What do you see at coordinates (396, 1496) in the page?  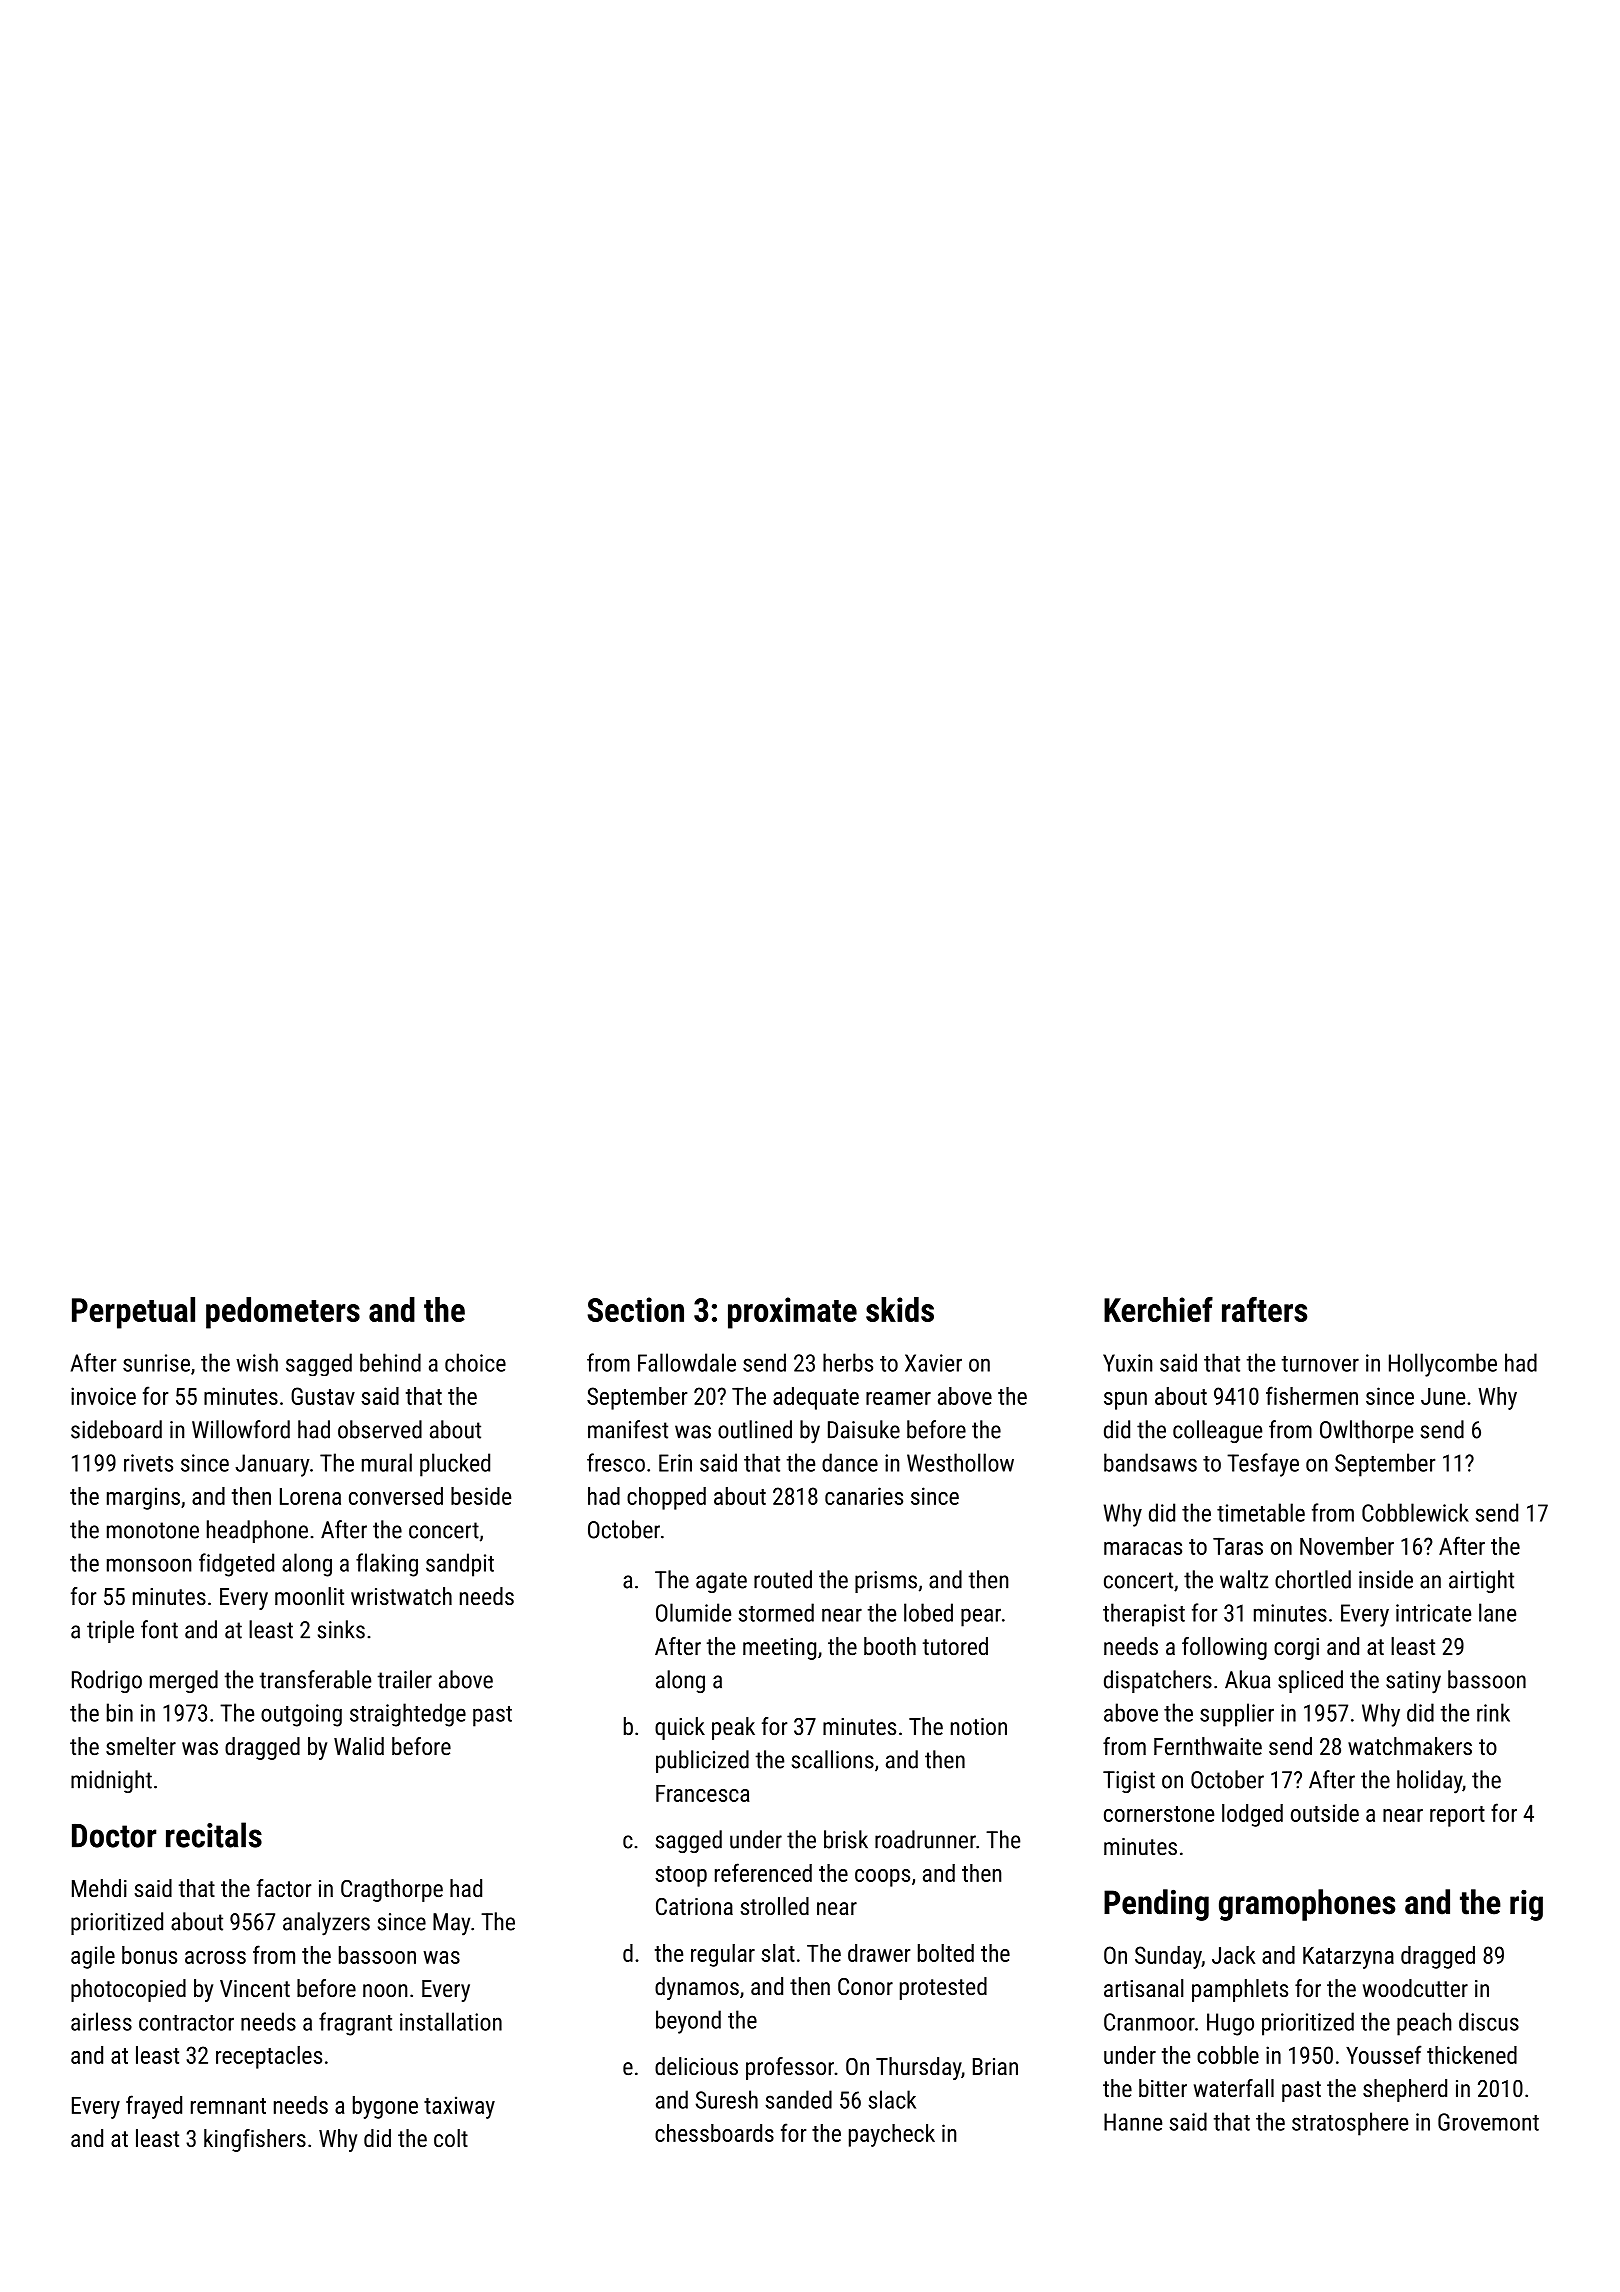 I see `conversed` at bounding box center [396, 1496].
